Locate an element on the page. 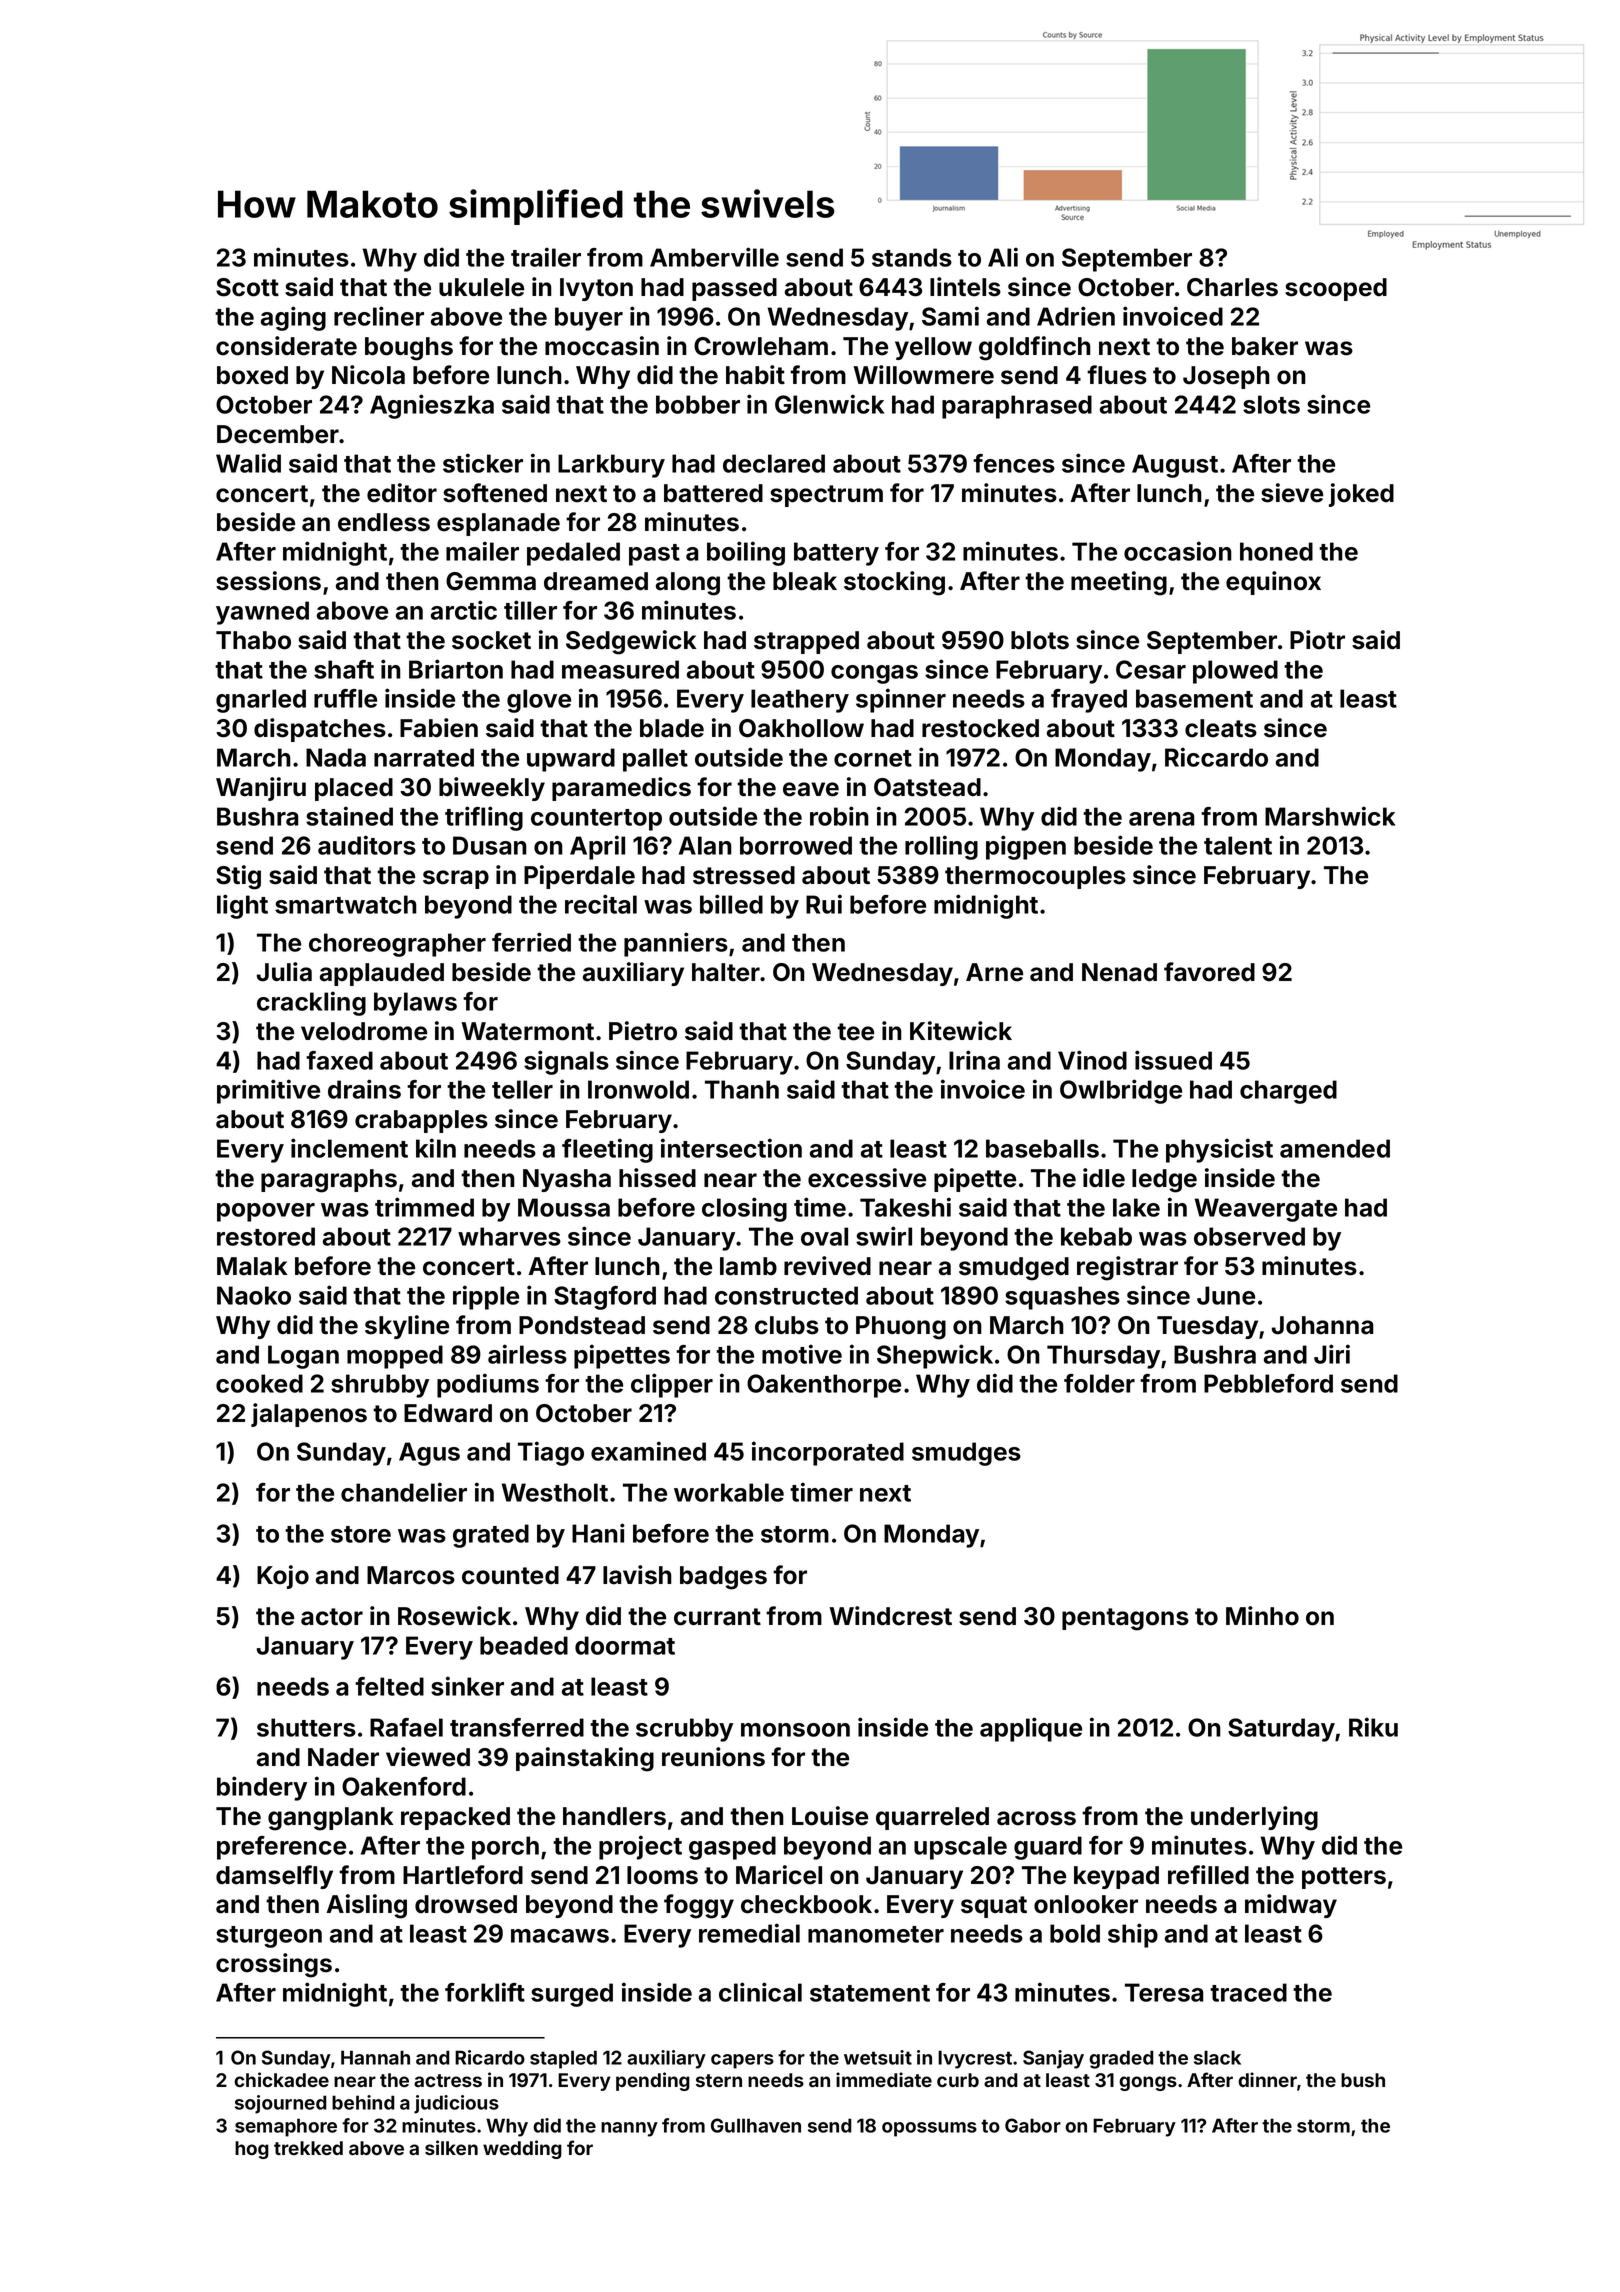  Oakenthorpe is located at coordinates (824, 1386).
